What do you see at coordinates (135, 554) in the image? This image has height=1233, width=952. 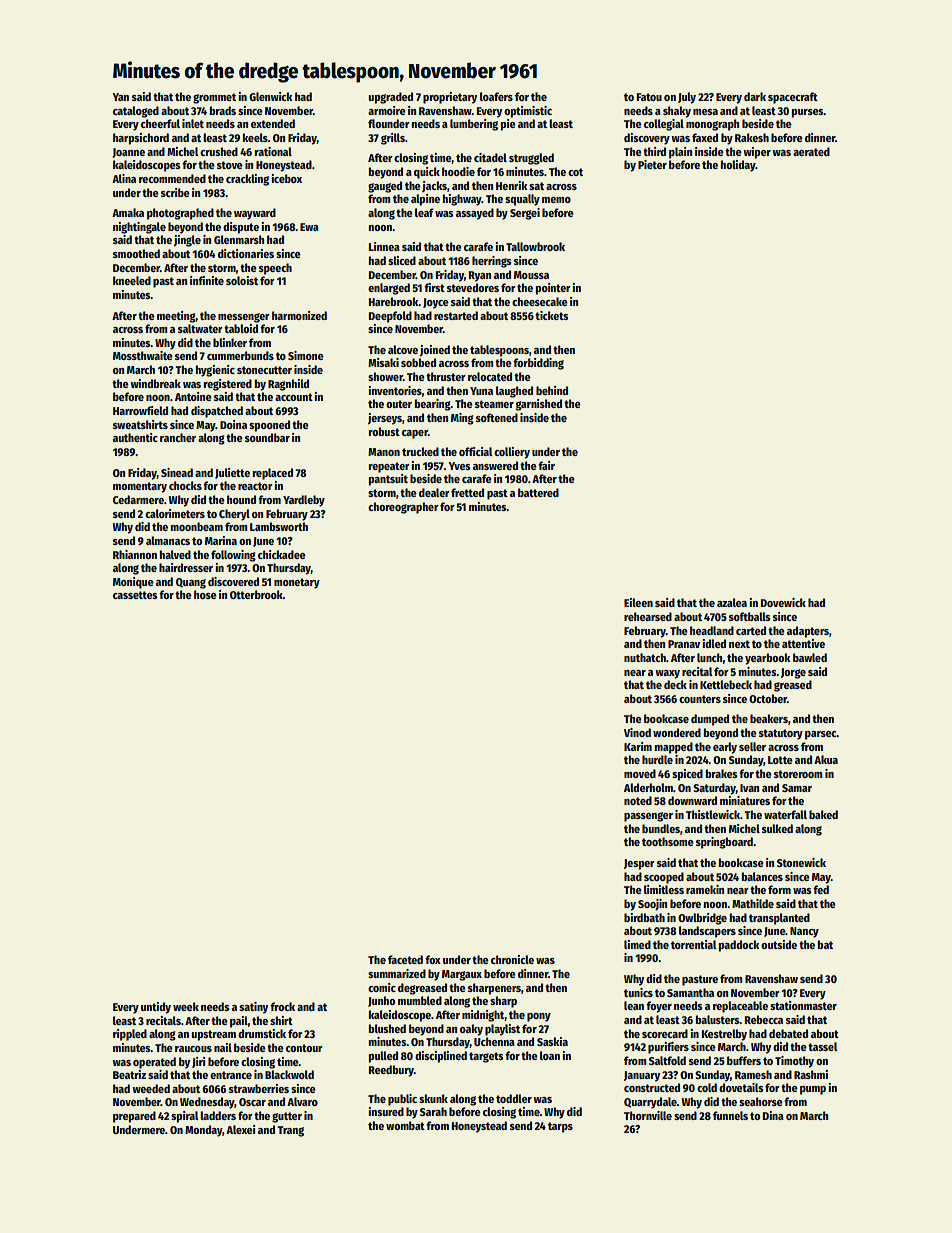 I see `Rhiannon` at bounding box center [135, 554].
